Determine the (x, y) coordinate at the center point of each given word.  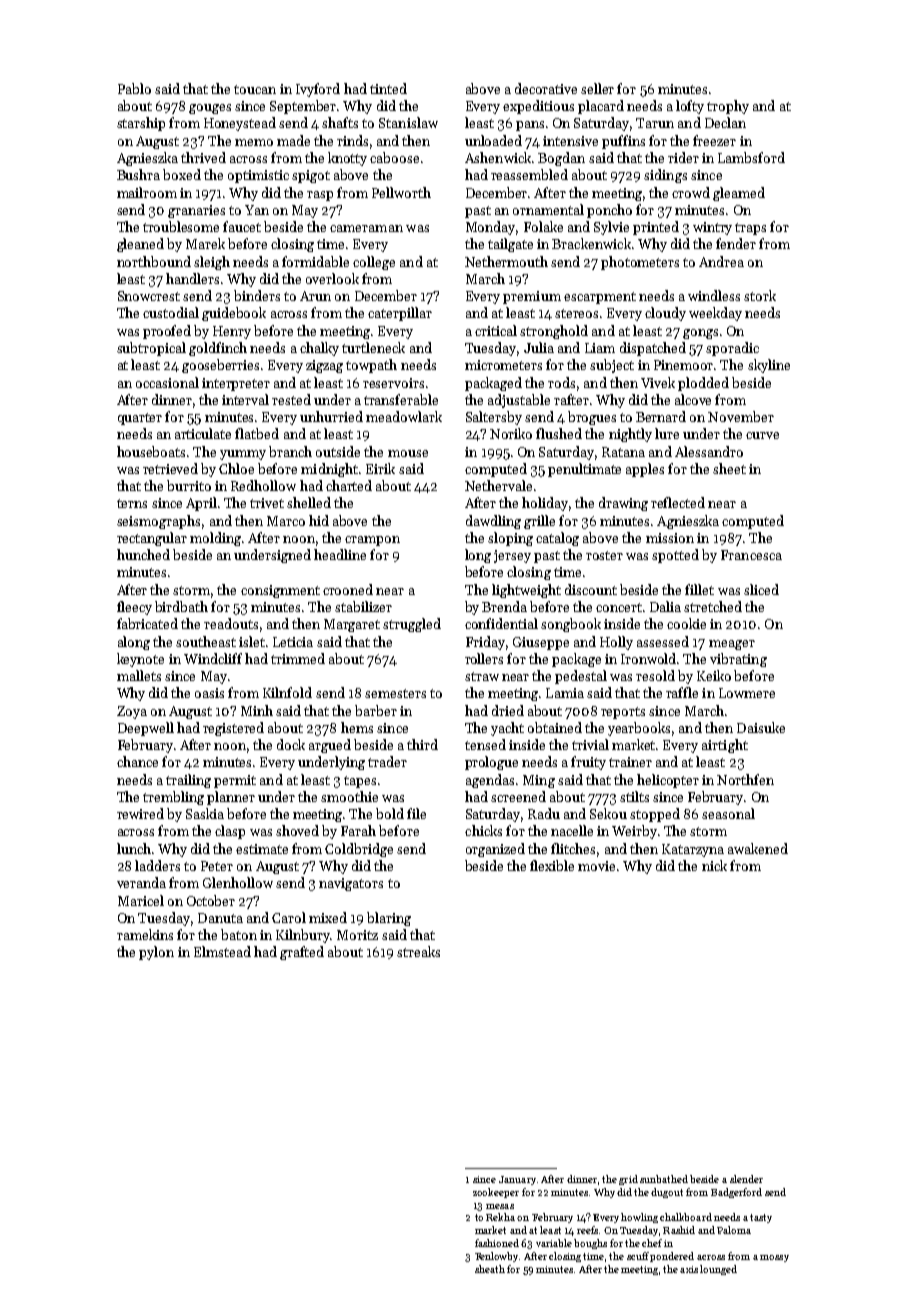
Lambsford (751, 157)
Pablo (134, 88)
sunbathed (664, 1179)
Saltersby (494, 418)
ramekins (145, 934)
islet (252, 641)
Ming (539, 781)
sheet (729, 468)
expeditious (538, 107)
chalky (319, 349)
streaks (418, 951)
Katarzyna (693, 850)
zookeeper (496, 1193)
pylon (156, 953)
